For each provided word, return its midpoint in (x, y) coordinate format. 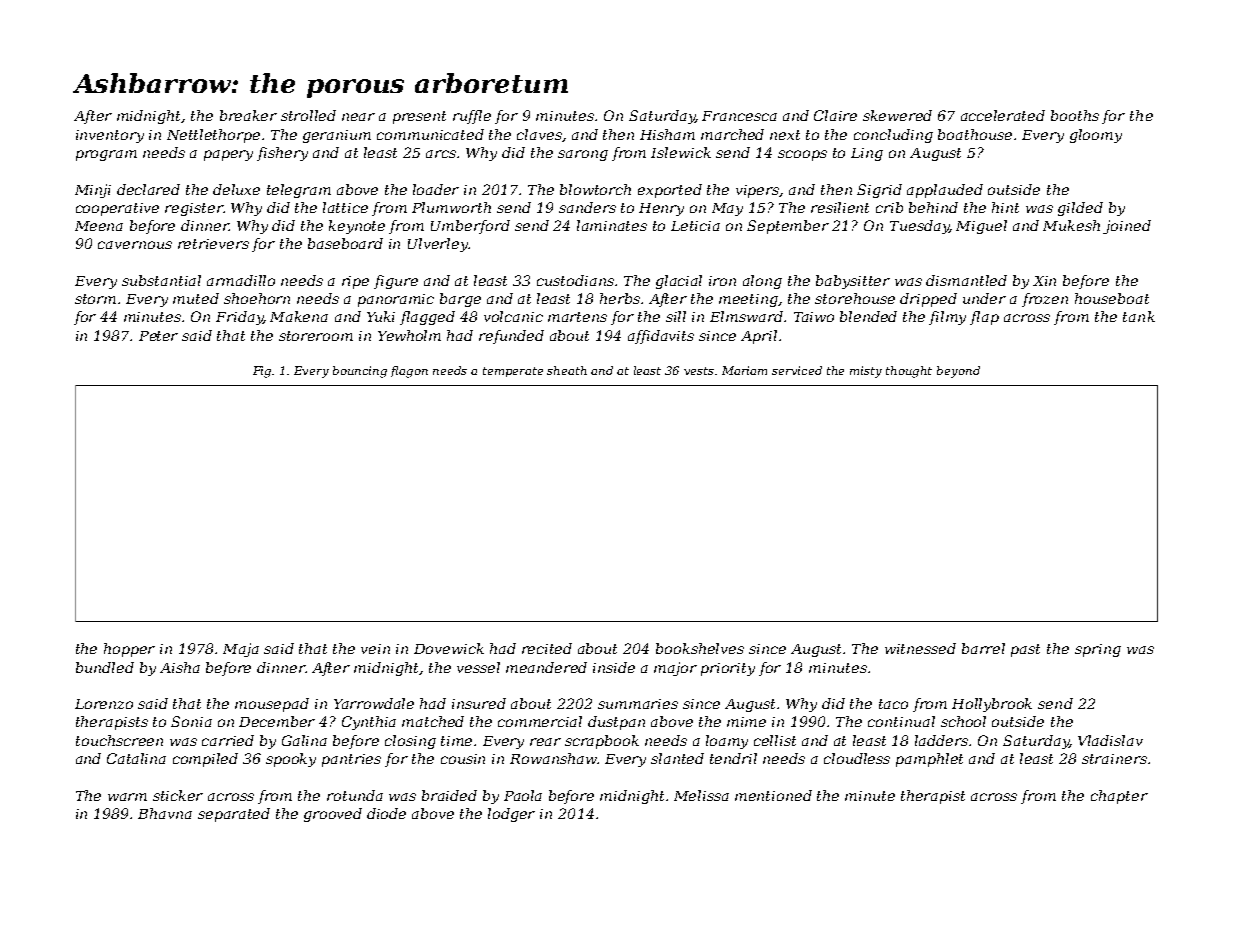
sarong (583, 155)
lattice (345, 207)
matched (433, 721)
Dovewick (449, 648)
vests (699, 371)
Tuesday (919, 227)
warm (127, 797)
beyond (958, 372)
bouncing (360, 372)
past (1025, 650)
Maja (241, 650)
